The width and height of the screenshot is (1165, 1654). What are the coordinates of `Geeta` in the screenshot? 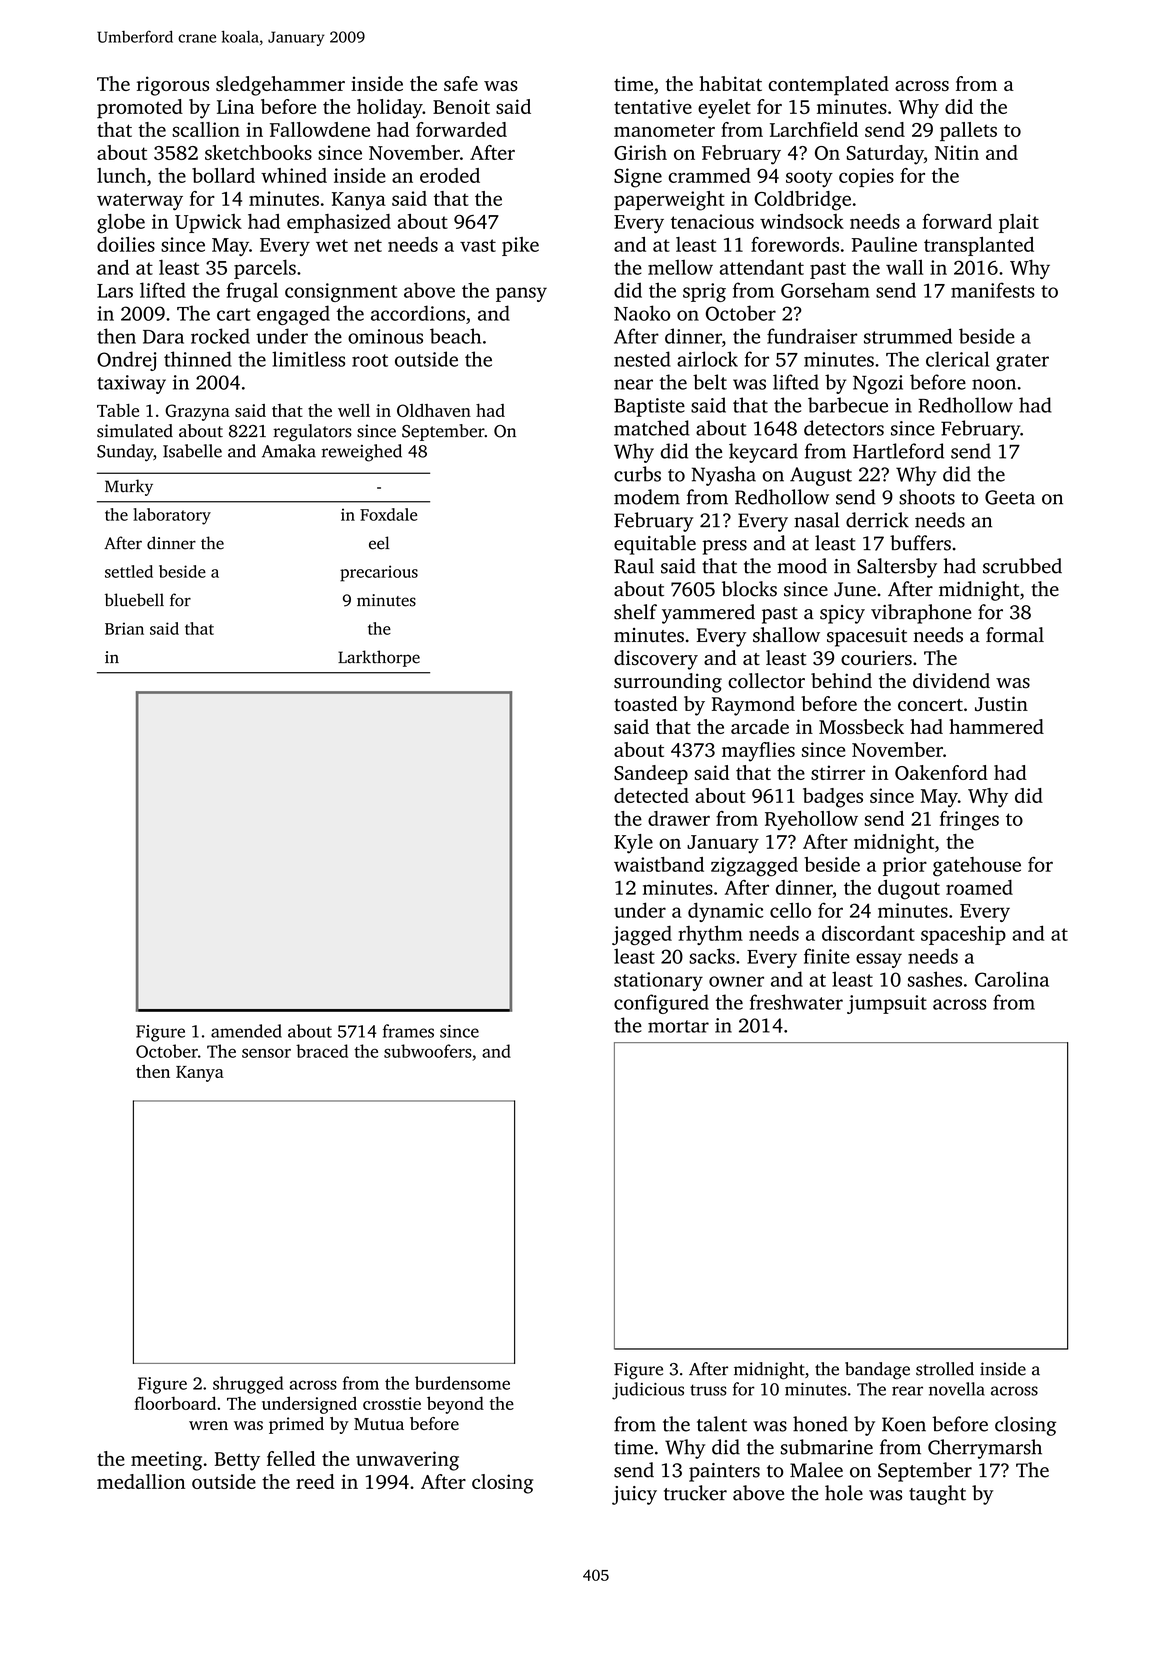 It's located at (1010, 497).
